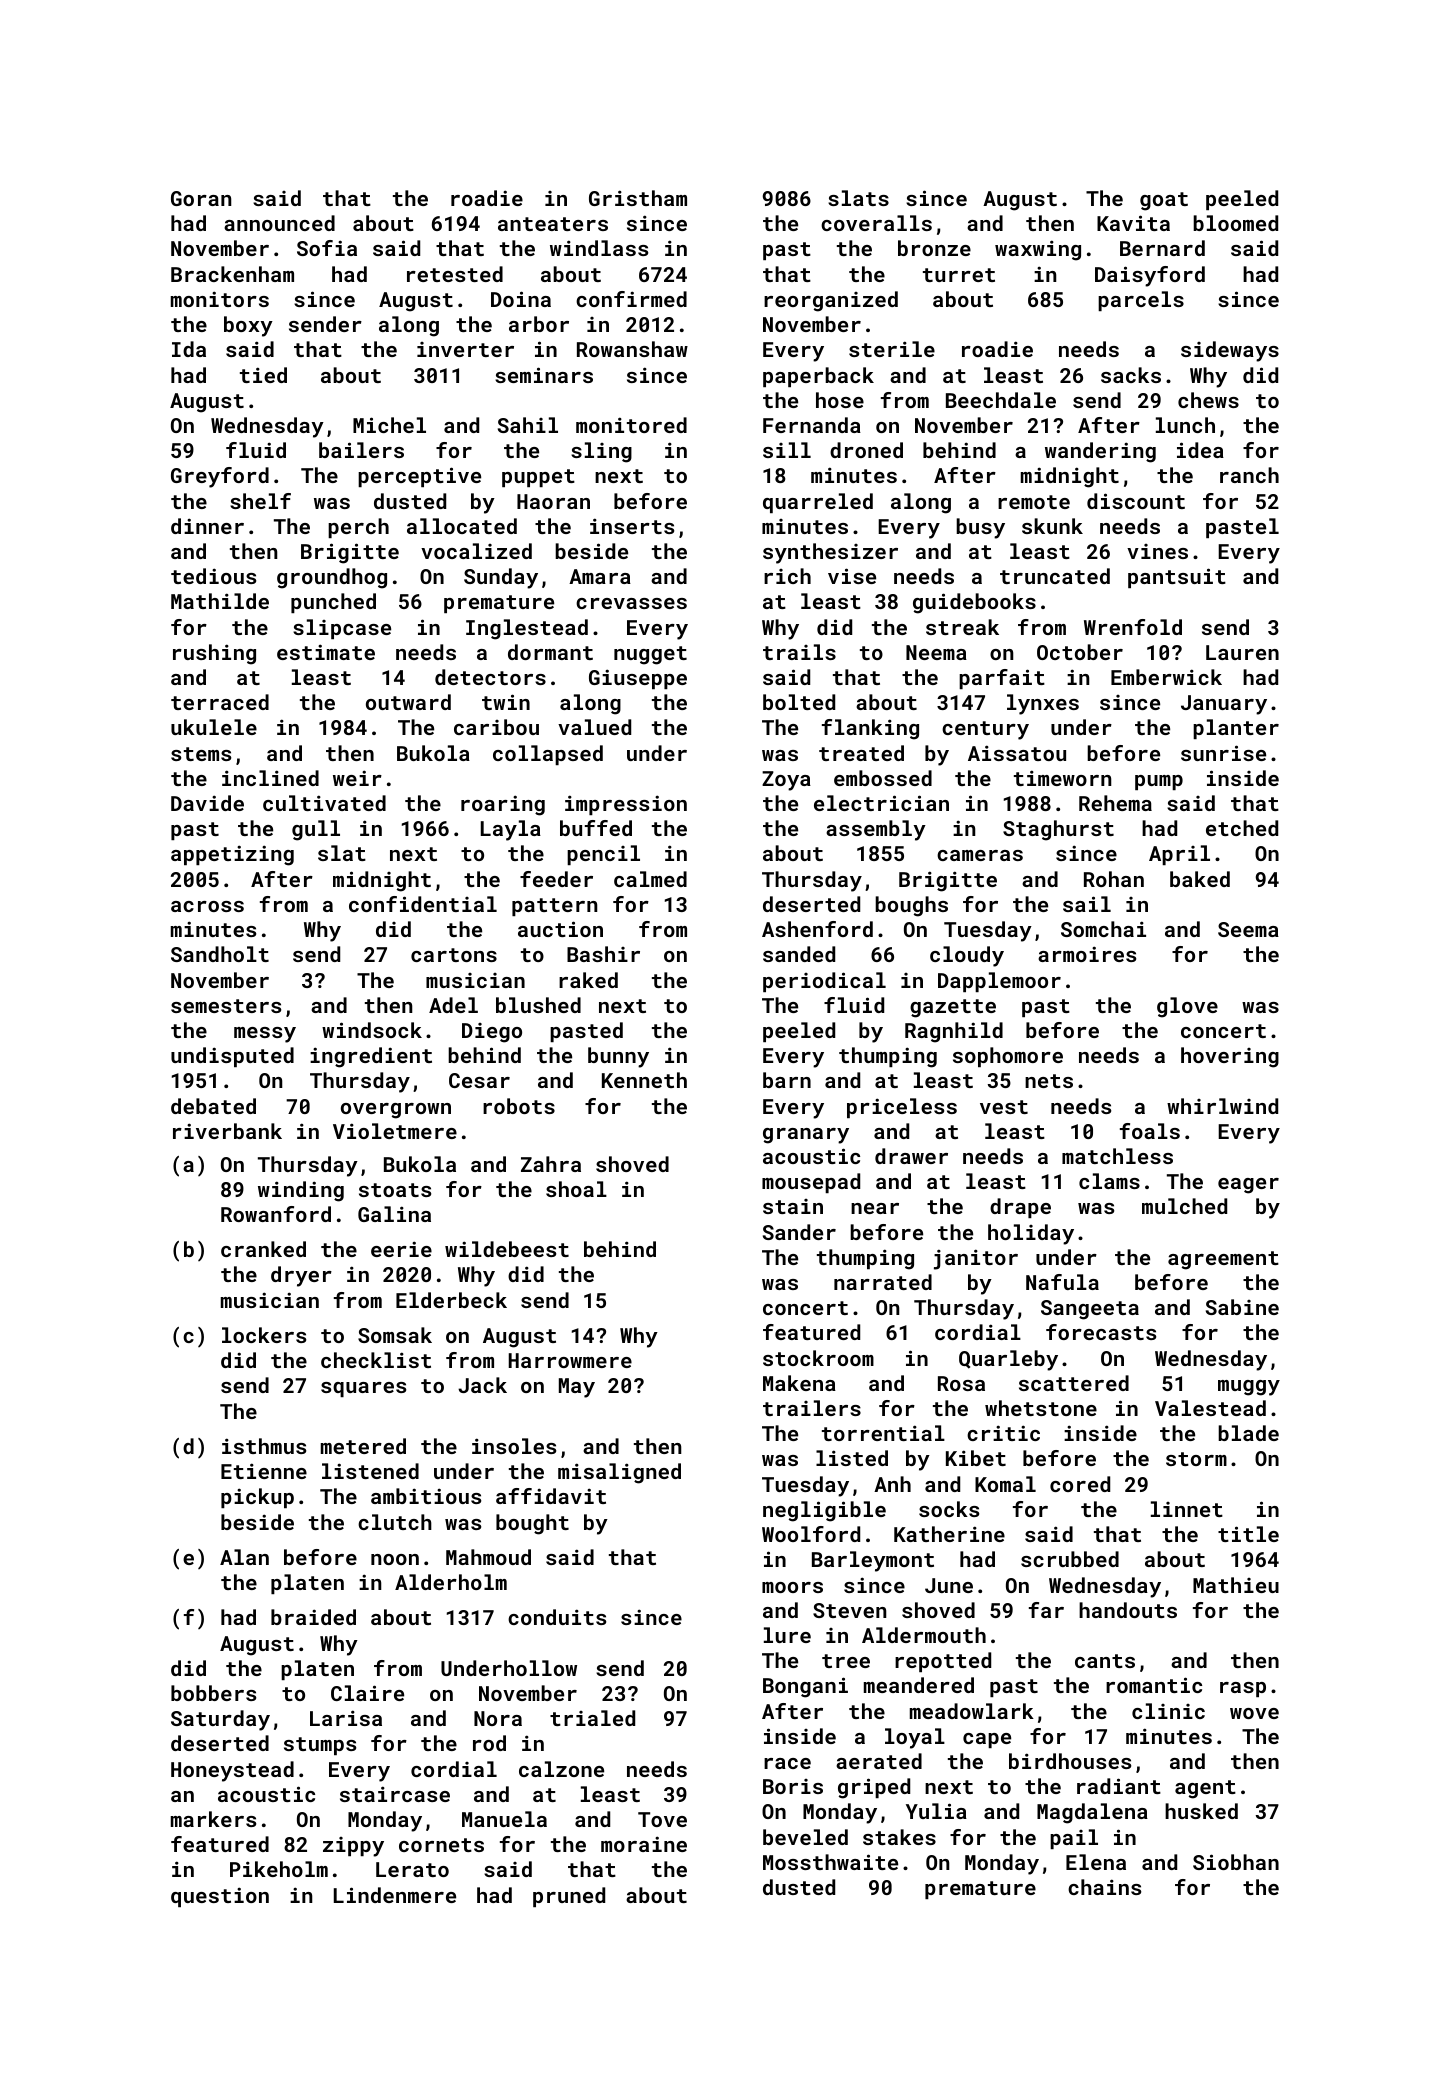  I want to click on Sofia, so click(327, 248).
